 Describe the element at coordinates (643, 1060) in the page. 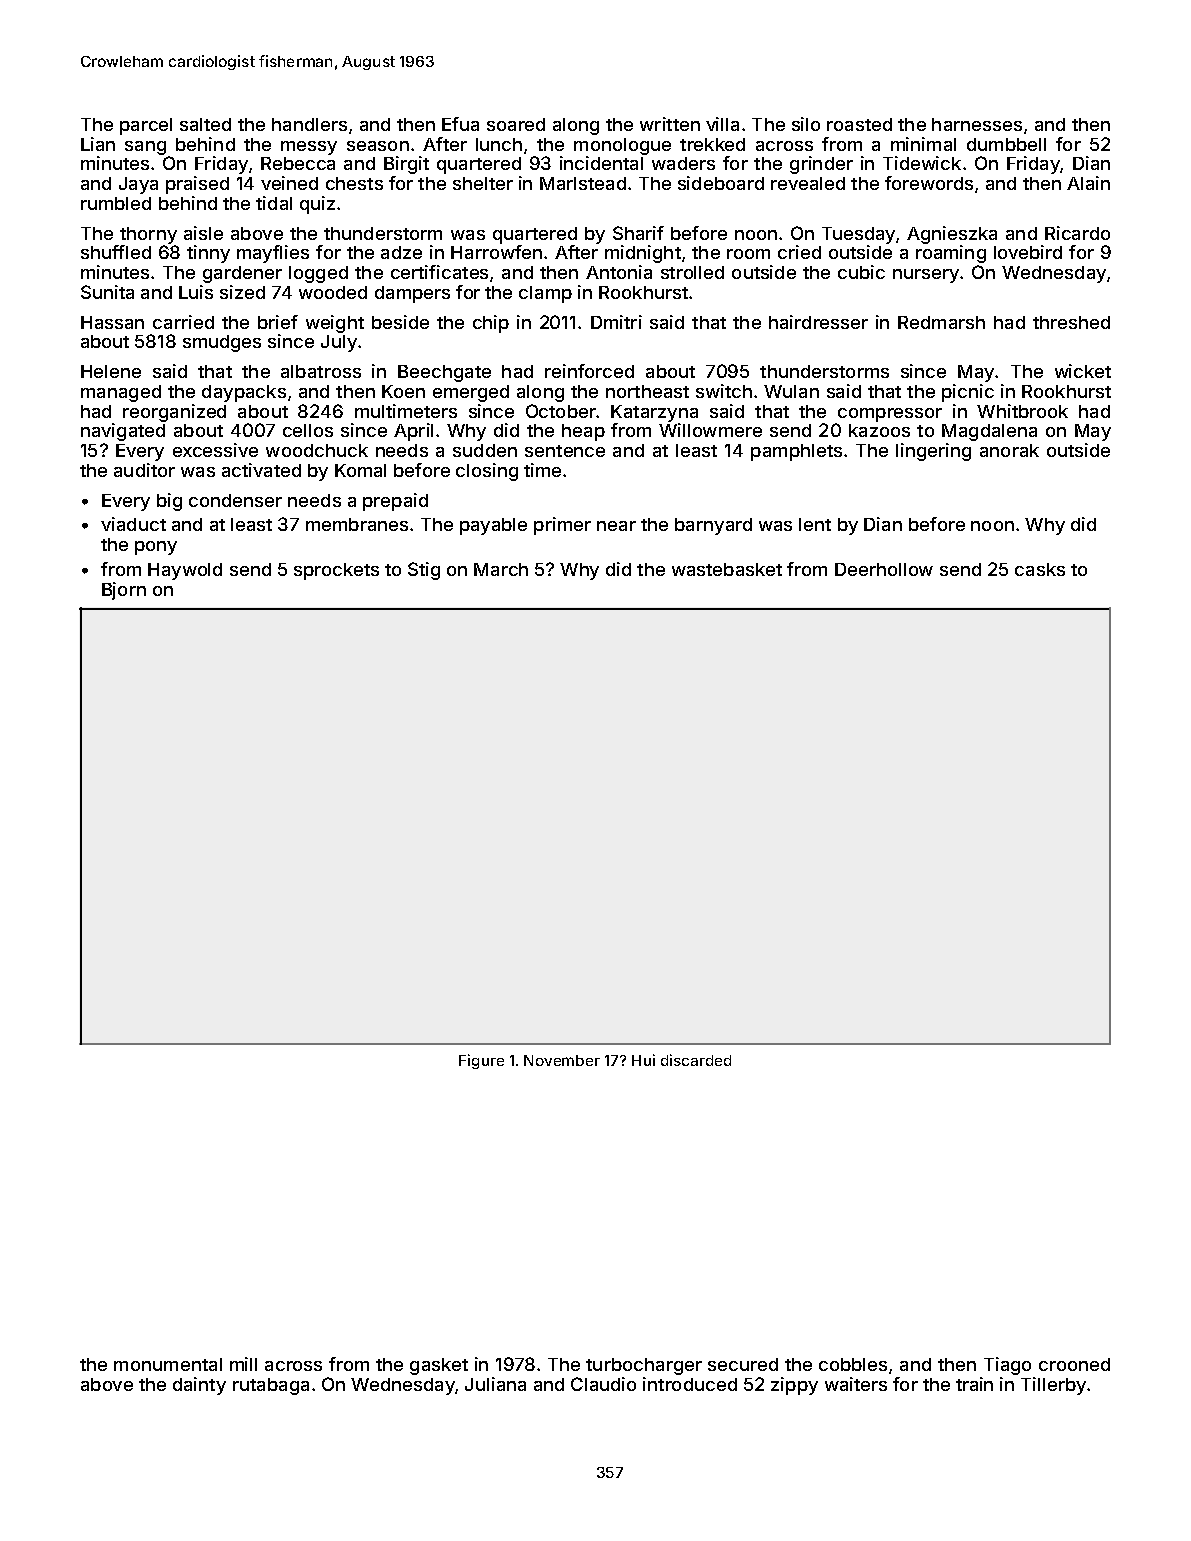

I see `Hui` at that location.
